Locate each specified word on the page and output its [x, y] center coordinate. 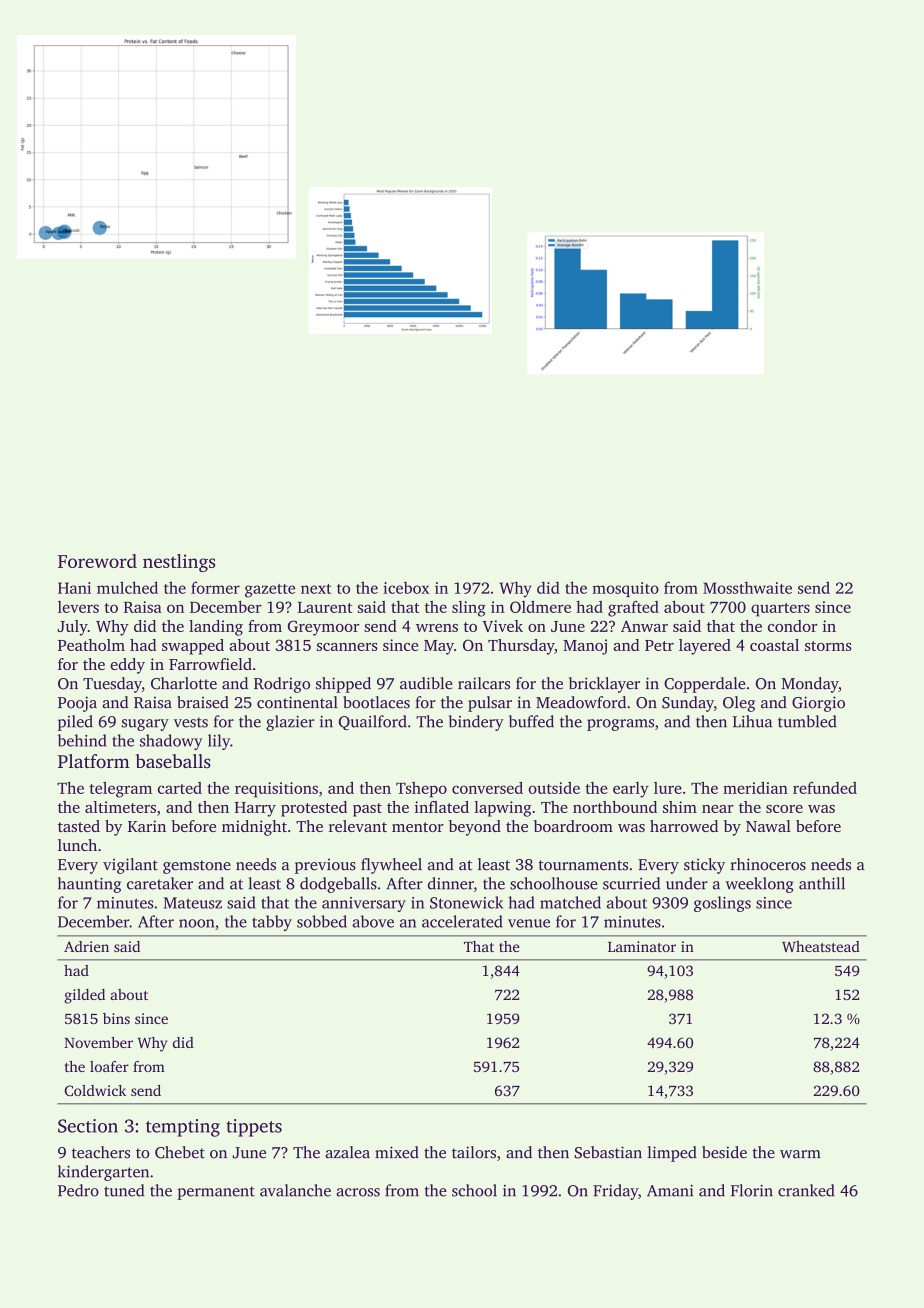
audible [426, 683]
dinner [451, 883]
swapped [193, 647]
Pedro [78, 1190]
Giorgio [818, 704]
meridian [755, 788]
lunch [77, 845]
